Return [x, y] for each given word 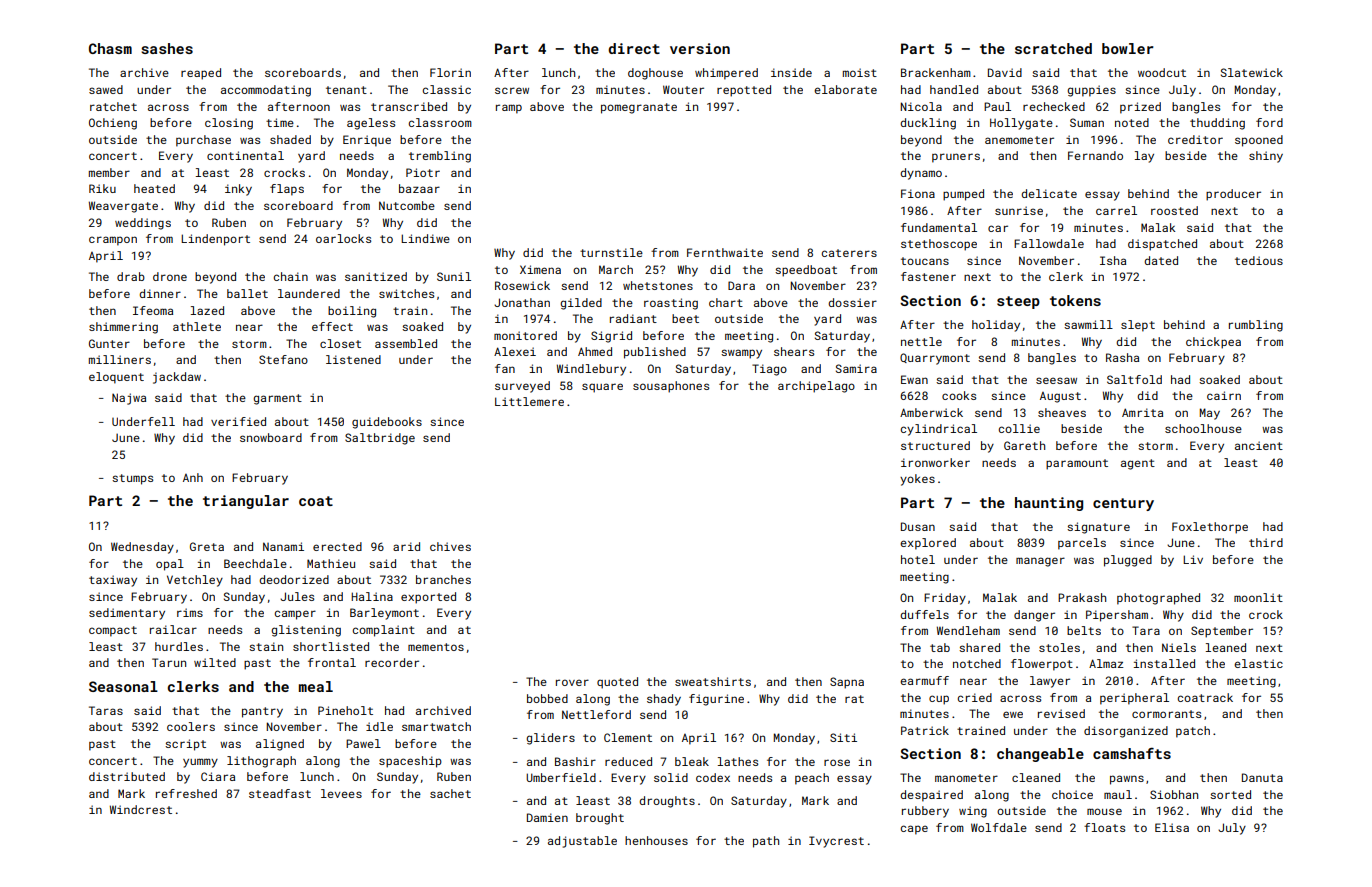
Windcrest [141, 809]
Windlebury [591, 370]
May [1210, 414]
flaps [287, 190]
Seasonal [123, 686]
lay [1144, 157]
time [280, 122]
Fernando [1095, 155]
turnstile [611, 252]
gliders [550, 739]
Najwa [129, 399]
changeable [1040, 755]
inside [791, 72]
